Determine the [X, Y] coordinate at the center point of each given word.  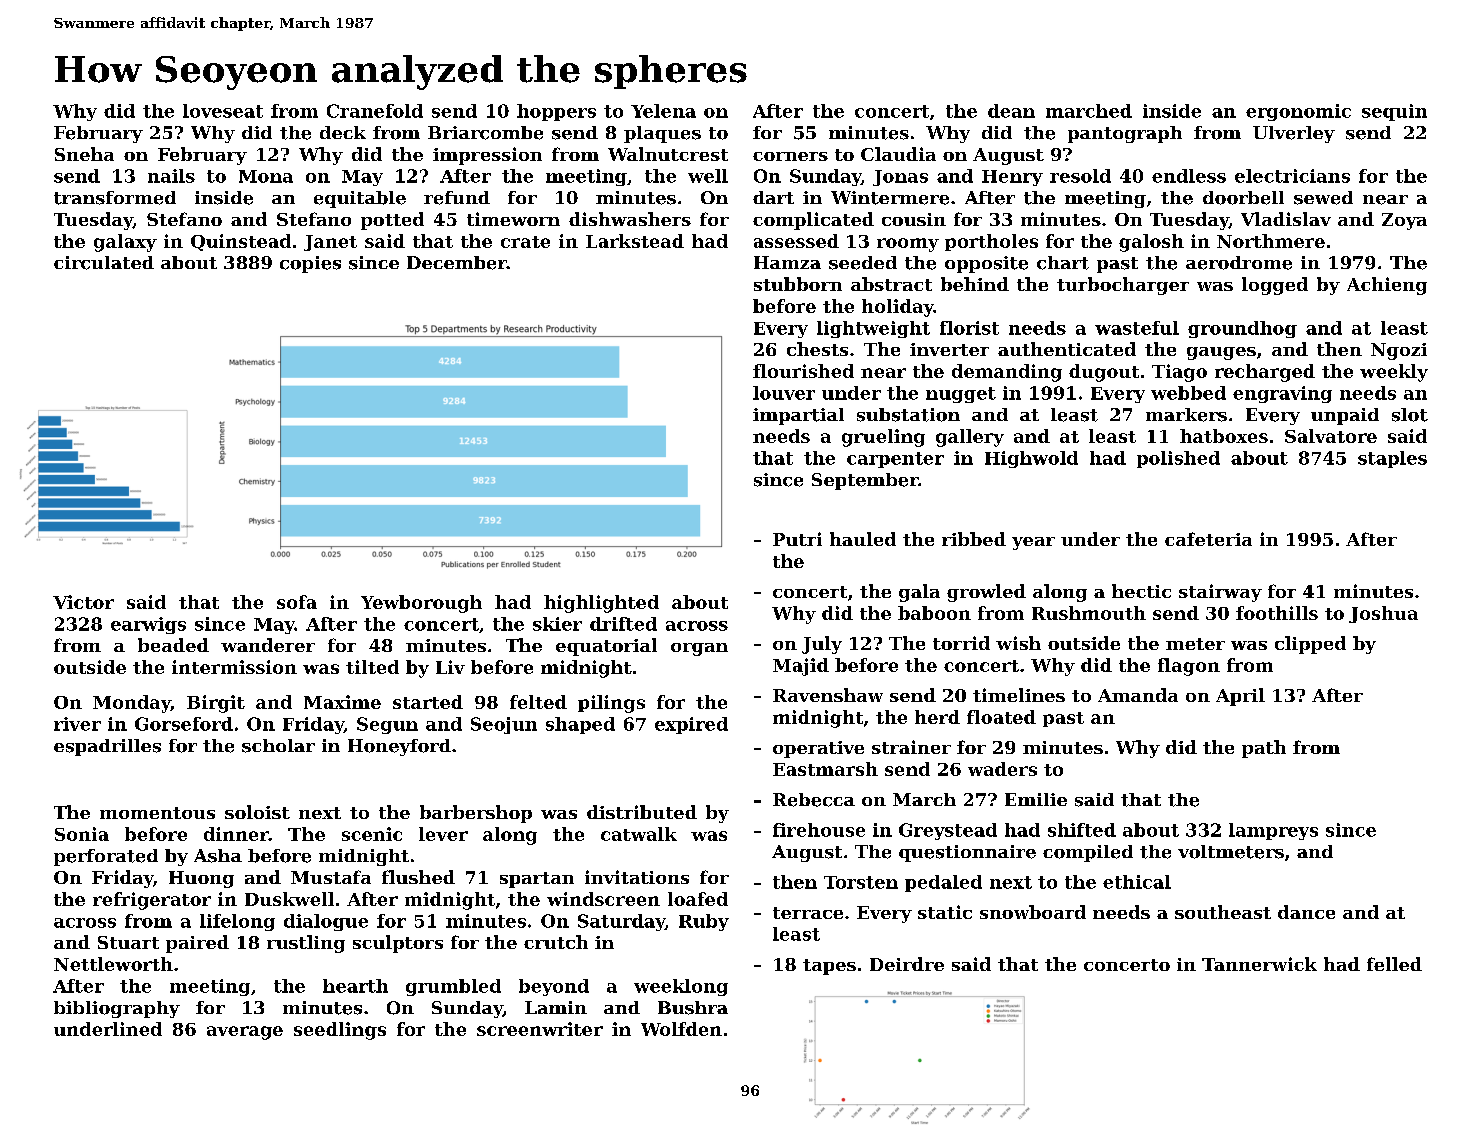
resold [1080, 176]
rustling [306, 944]
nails [171, 176]
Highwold [1031, 459]
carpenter [895, 460]
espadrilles [107, 747]
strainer [911, 747]
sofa [297, 602]
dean [1011, 111]
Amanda [1138, 695]
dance [1306, 912]
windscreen [603, 899]
